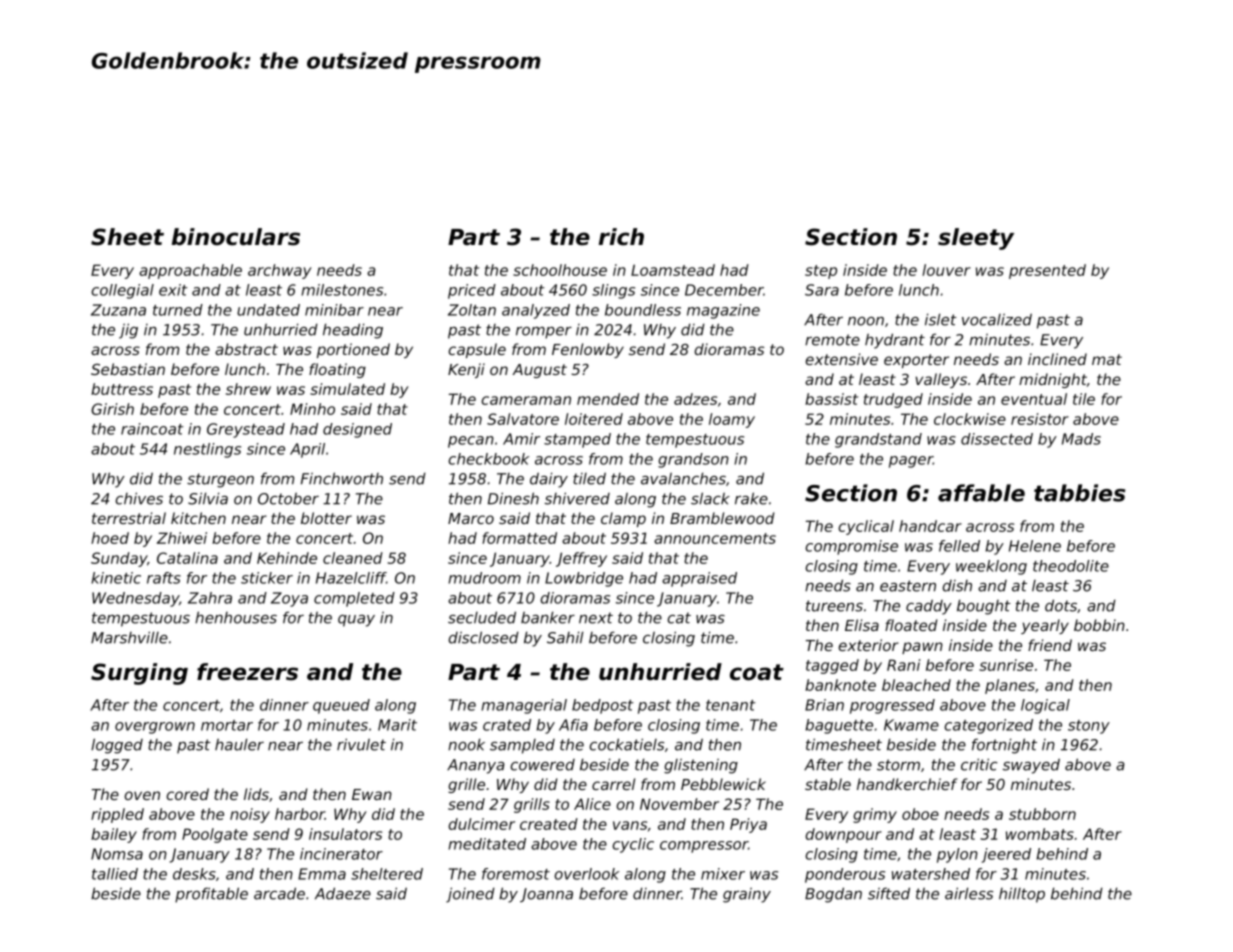 The image size is (1233, 952). I want to click on slack, so click(710, 498).
